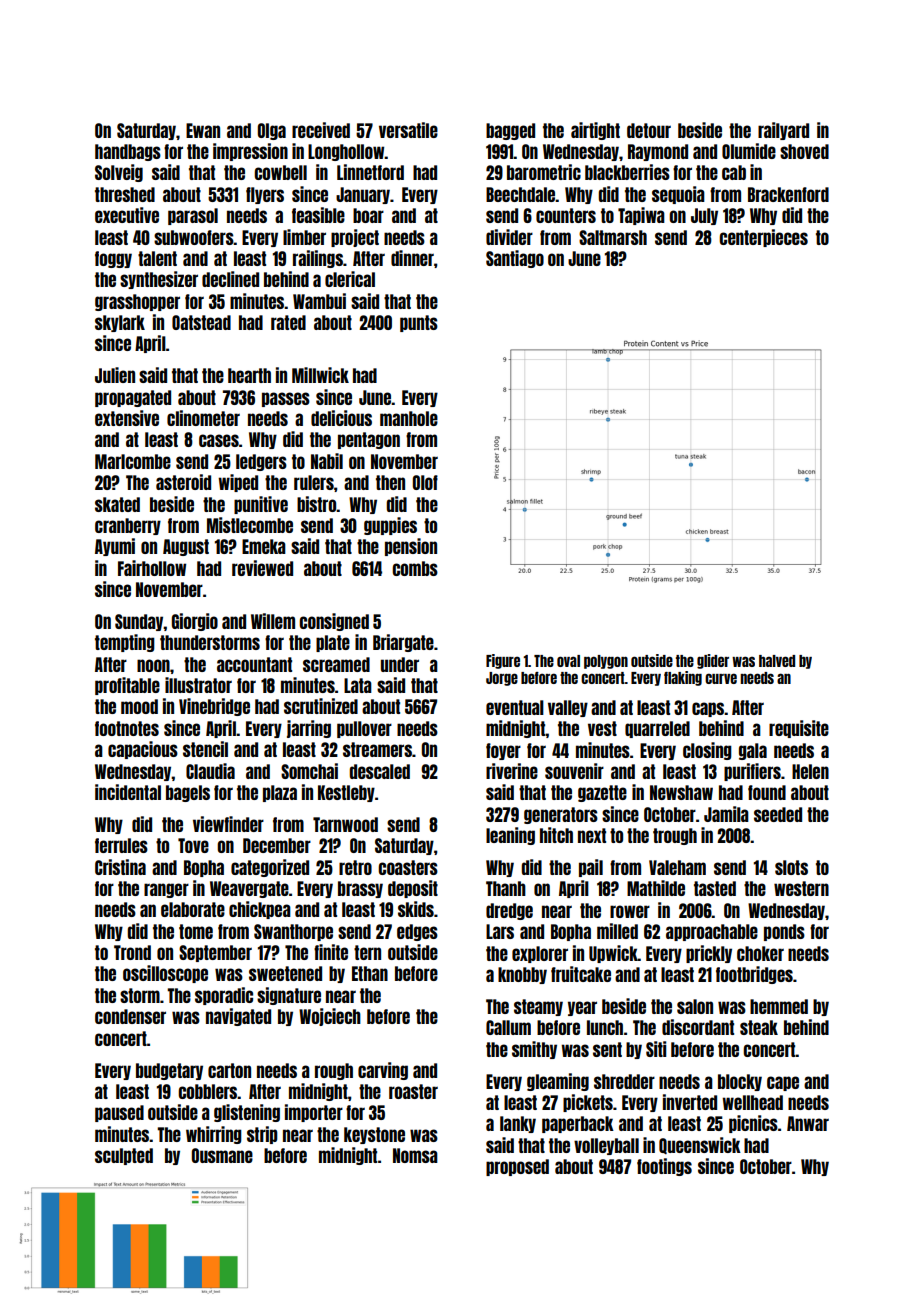  I want to click on Brackenford, so click(788, 194).
